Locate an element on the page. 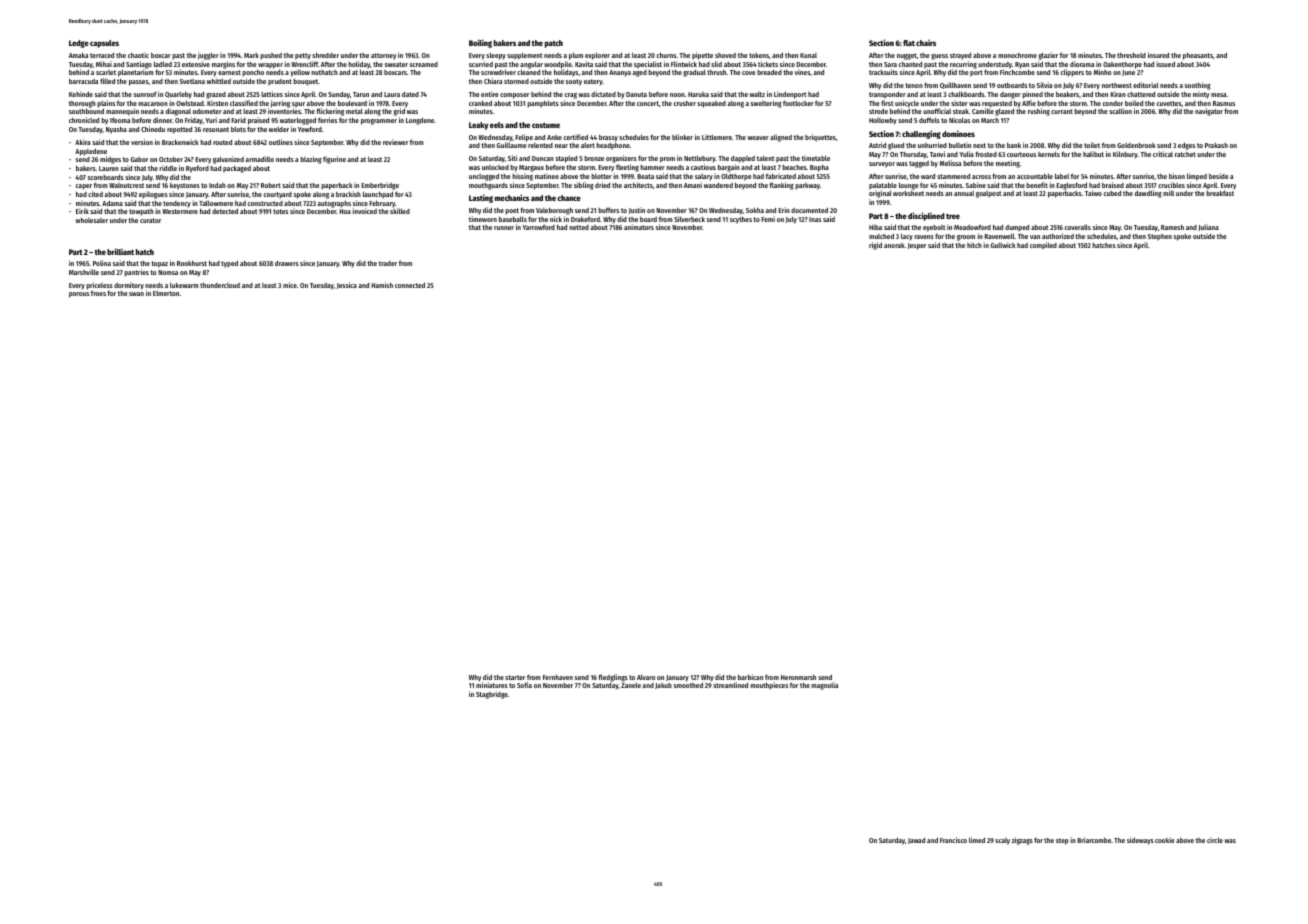 The height and width of the document is (924, 1308). waterlogged is located at coordinates (298, 121).
